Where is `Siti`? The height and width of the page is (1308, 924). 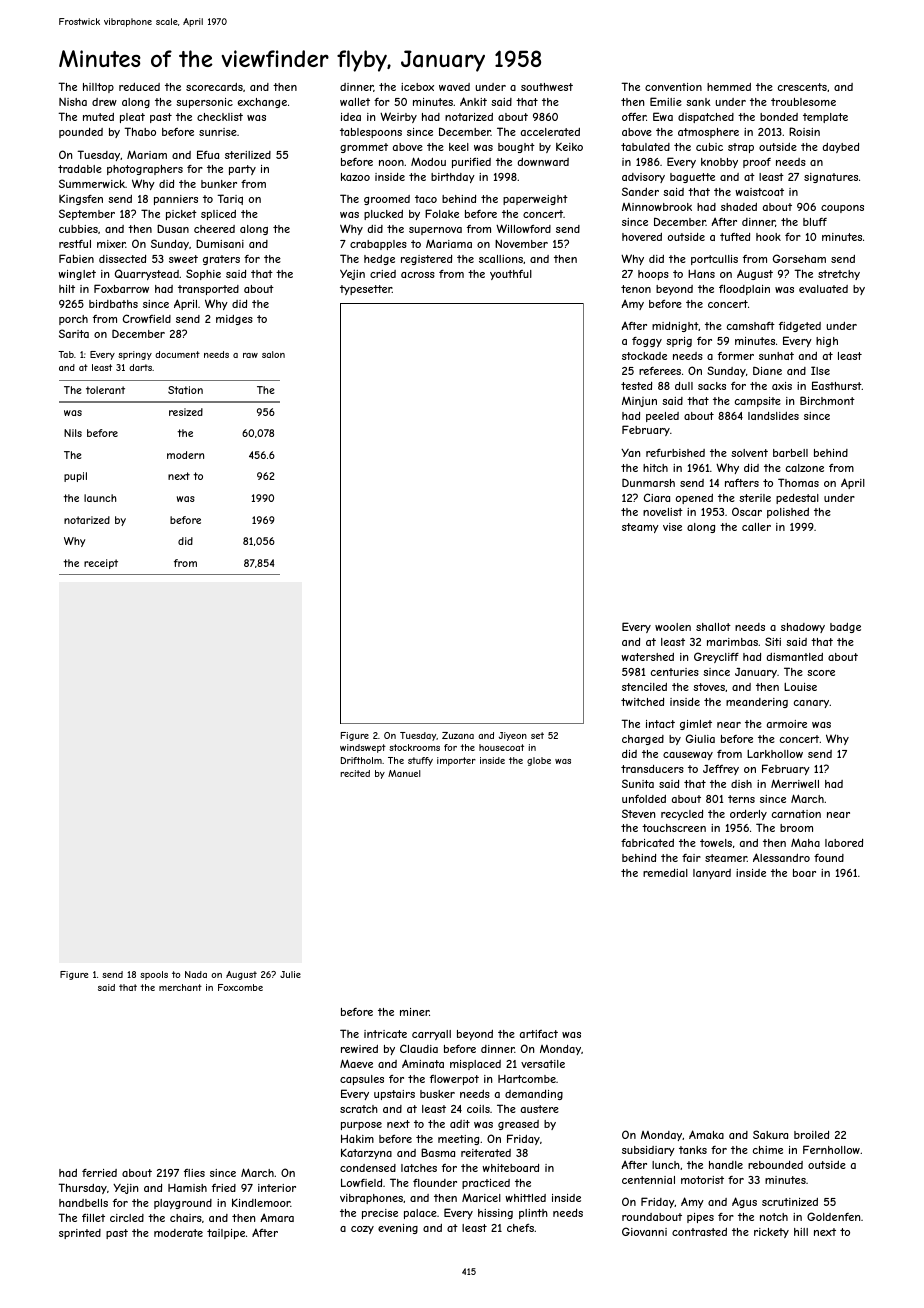
Siti is located at coordinates (773, 641).
